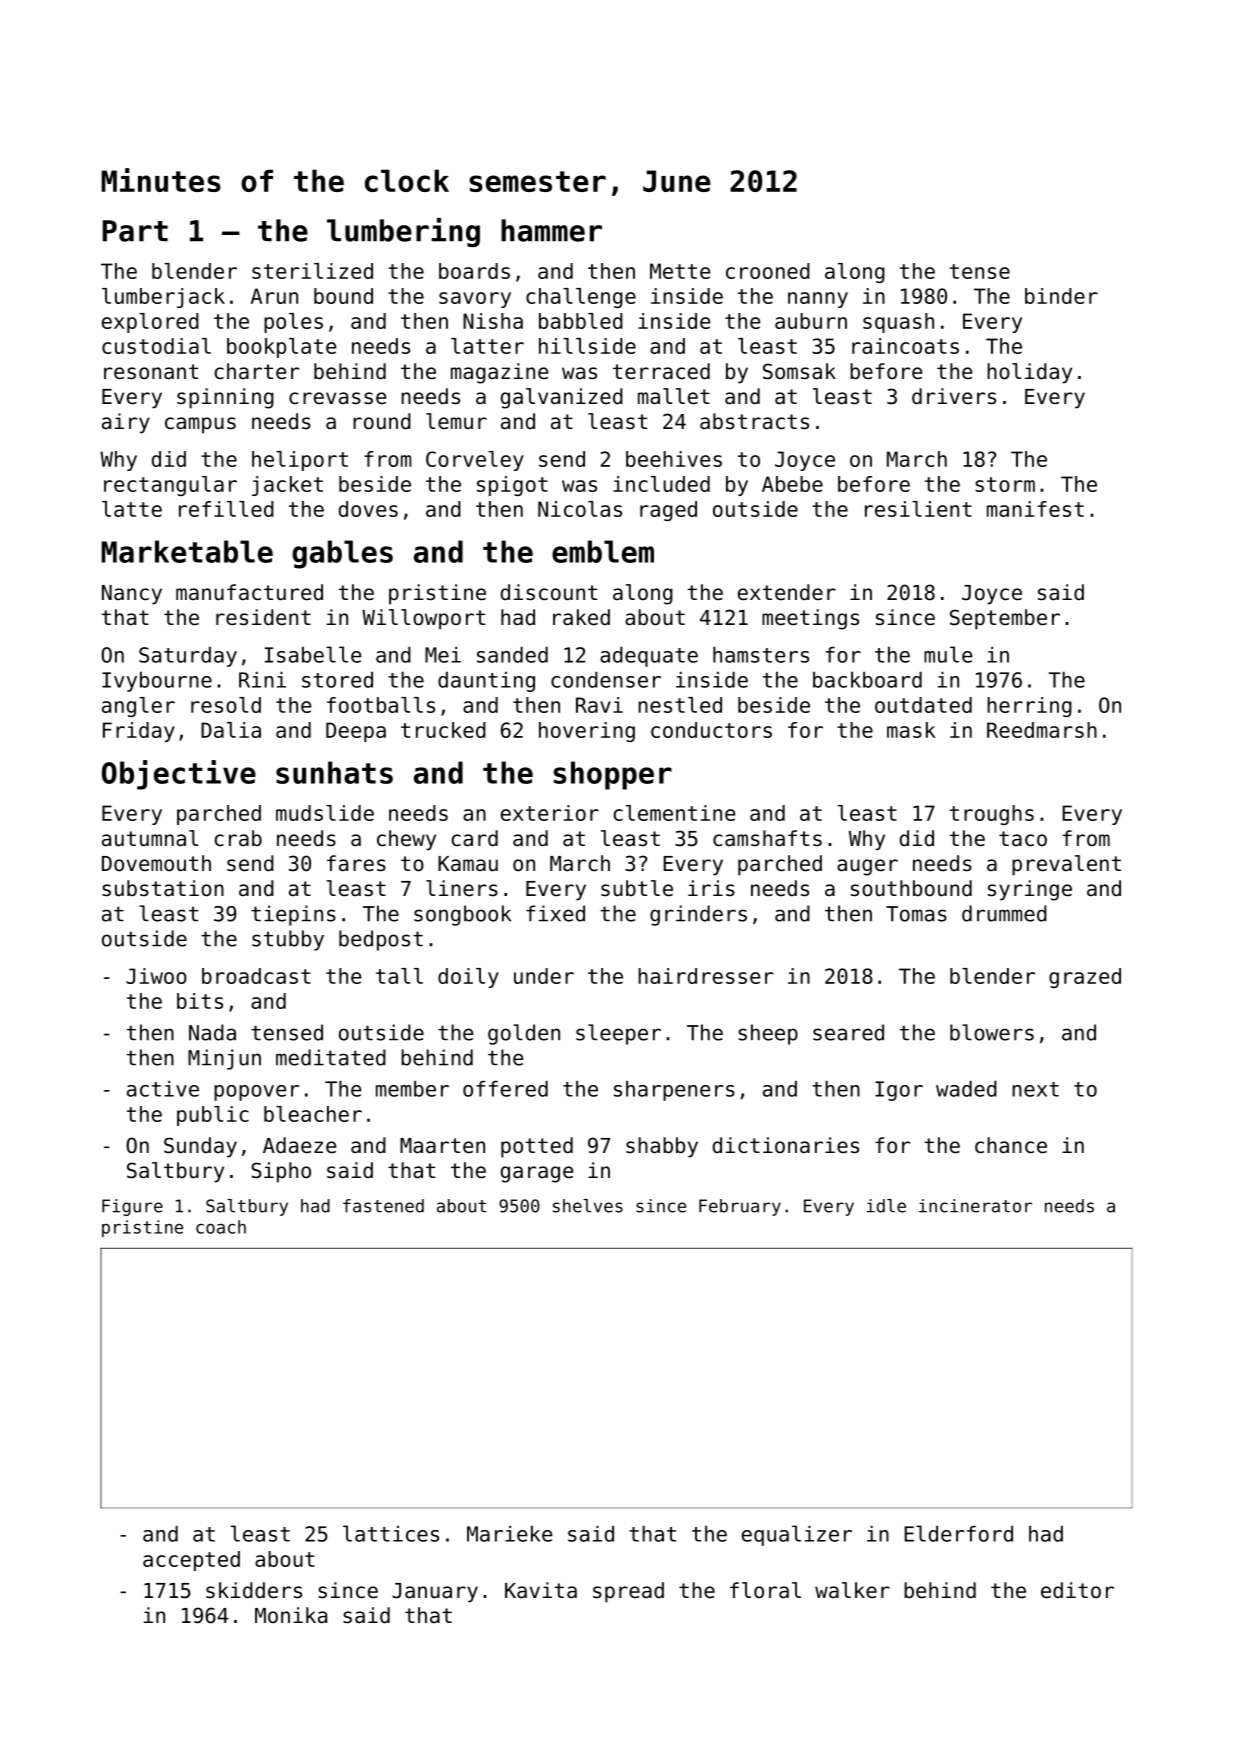 The width and height of the page is (1233, 1744). Describe the element at coordinates (599, 705) in the page. I see `Ravi` at that location.
